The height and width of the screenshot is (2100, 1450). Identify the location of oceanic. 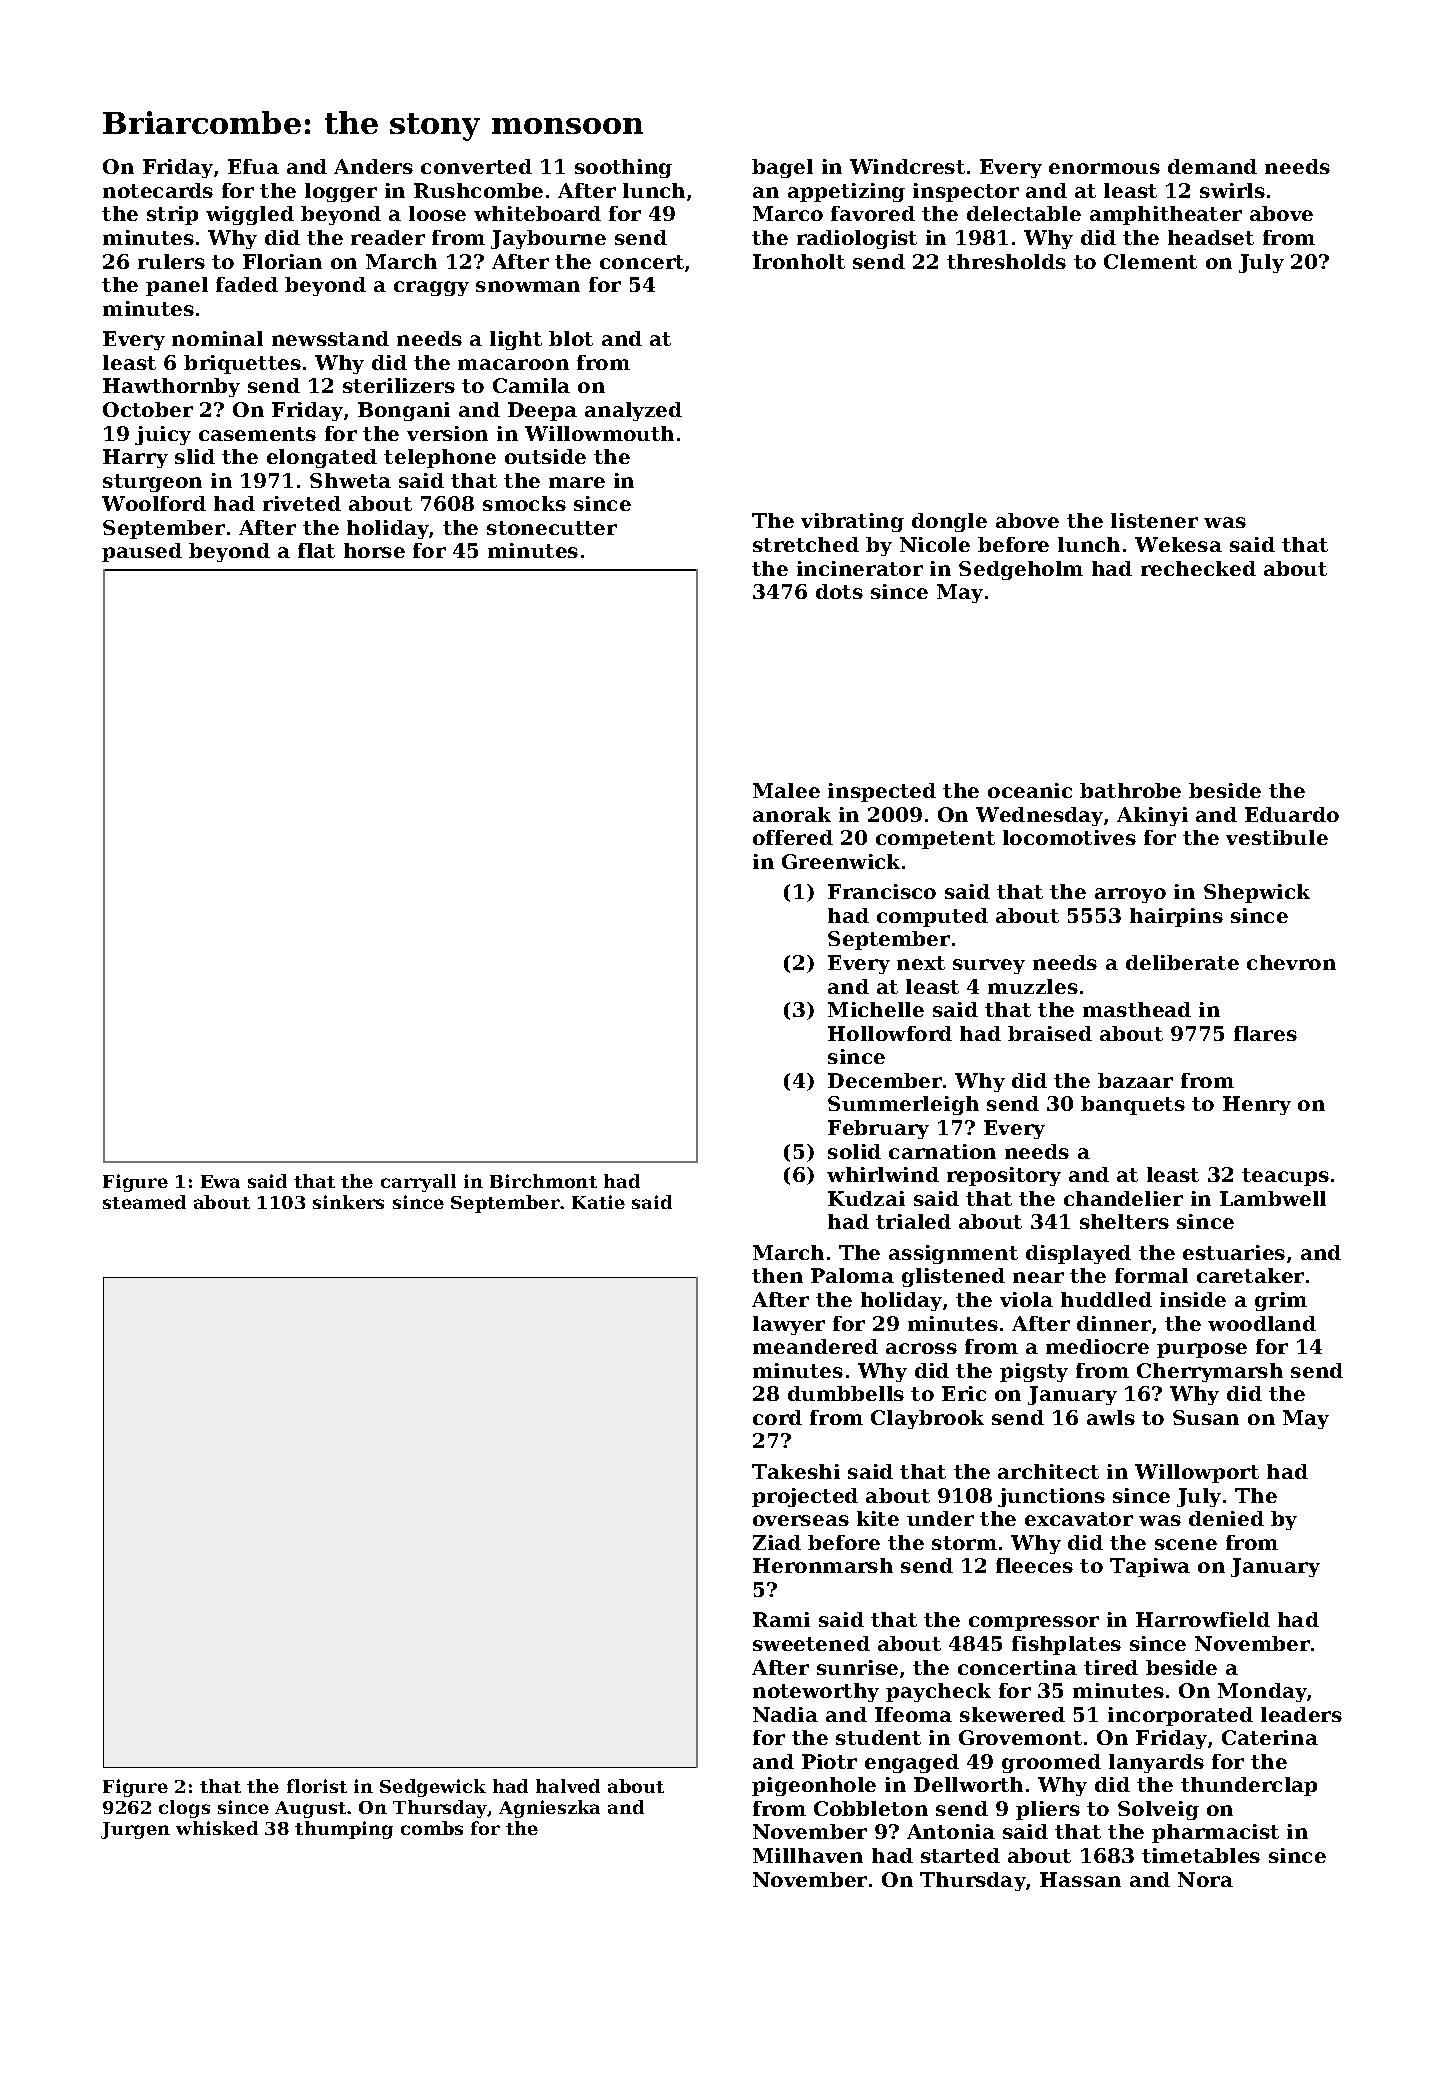
(1030, 790).
